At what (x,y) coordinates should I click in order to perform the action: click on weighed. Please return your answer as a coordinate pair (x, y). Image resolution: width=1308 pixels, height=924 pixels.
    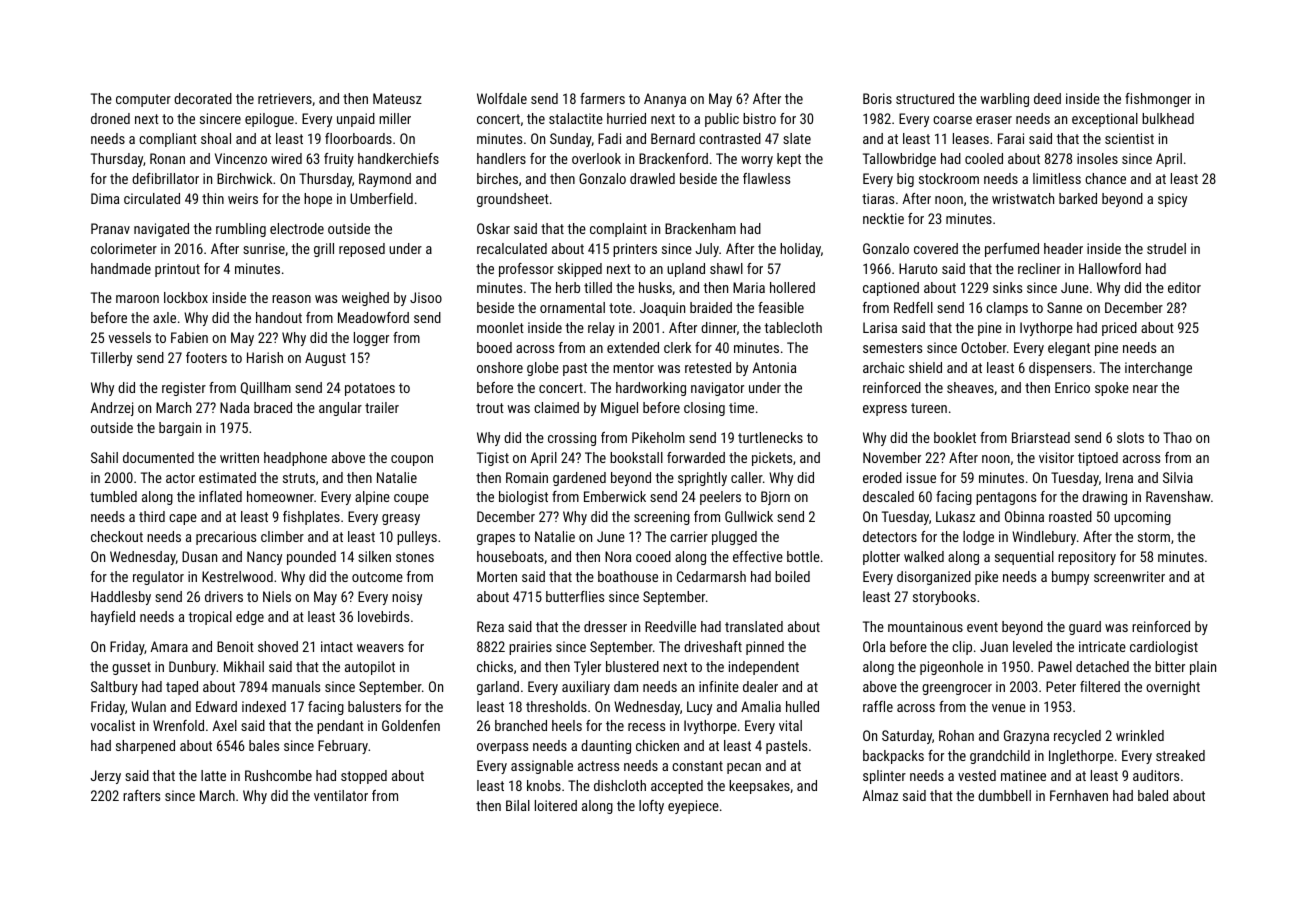
    Looking at the image, I should click on (365, 299).
